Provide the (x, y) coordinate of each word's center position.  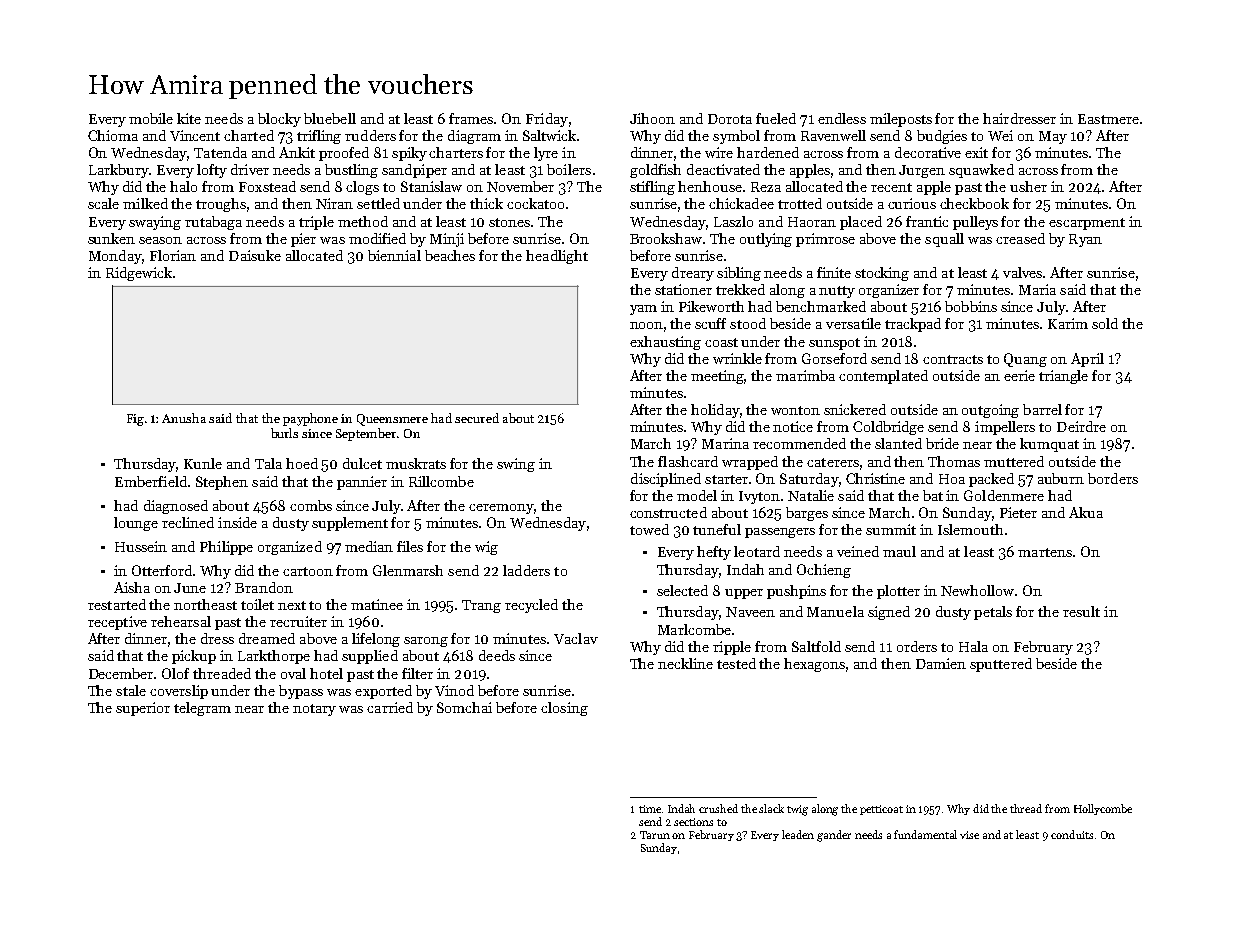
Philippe (226, 548)
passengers (780, 533)
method (363, 221)
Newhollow (977, 590)
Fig (135, 420)
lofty (212, 171)
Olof (175, 673)
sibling (739, 274)
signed (889, 613)
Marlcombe (694, 629)
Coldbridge (888, 428)
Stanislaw (431, 186)
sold (1105, 323)
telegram (202, 709)
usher (1028, 186)
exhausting (665, 343)
